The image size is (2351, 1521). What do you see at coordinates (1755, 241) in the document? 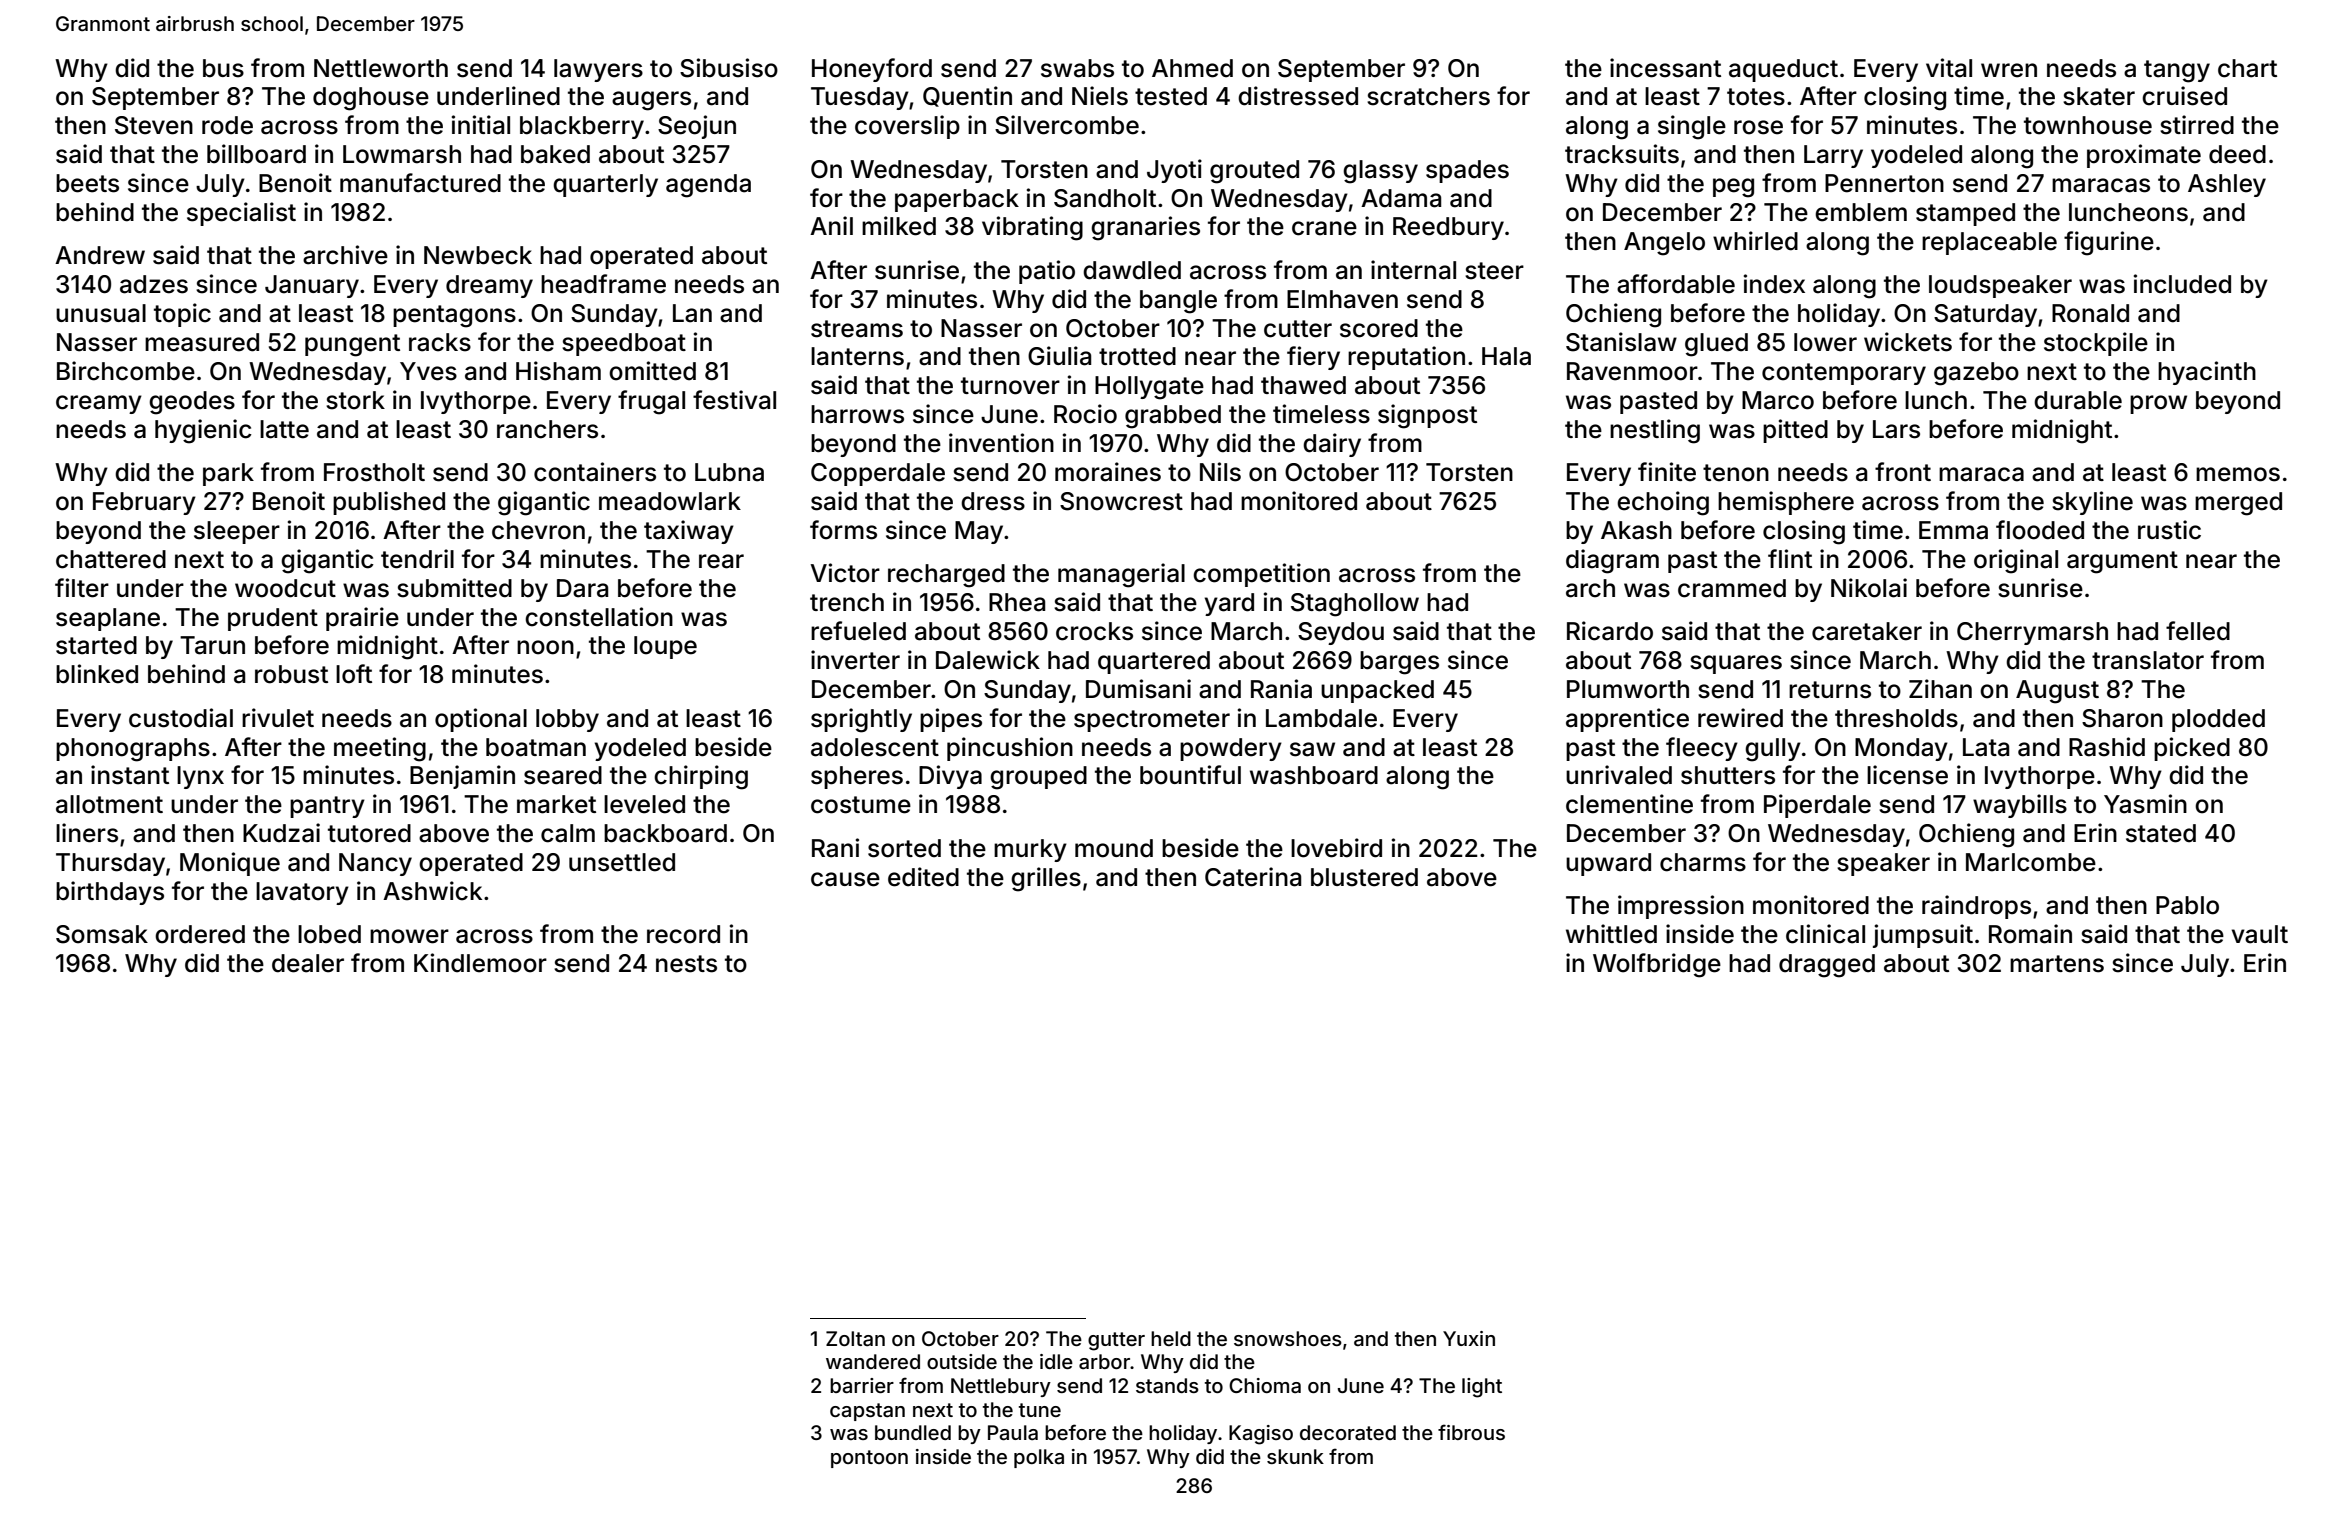
I see `whirled` at bounding box center [1755, 241].
